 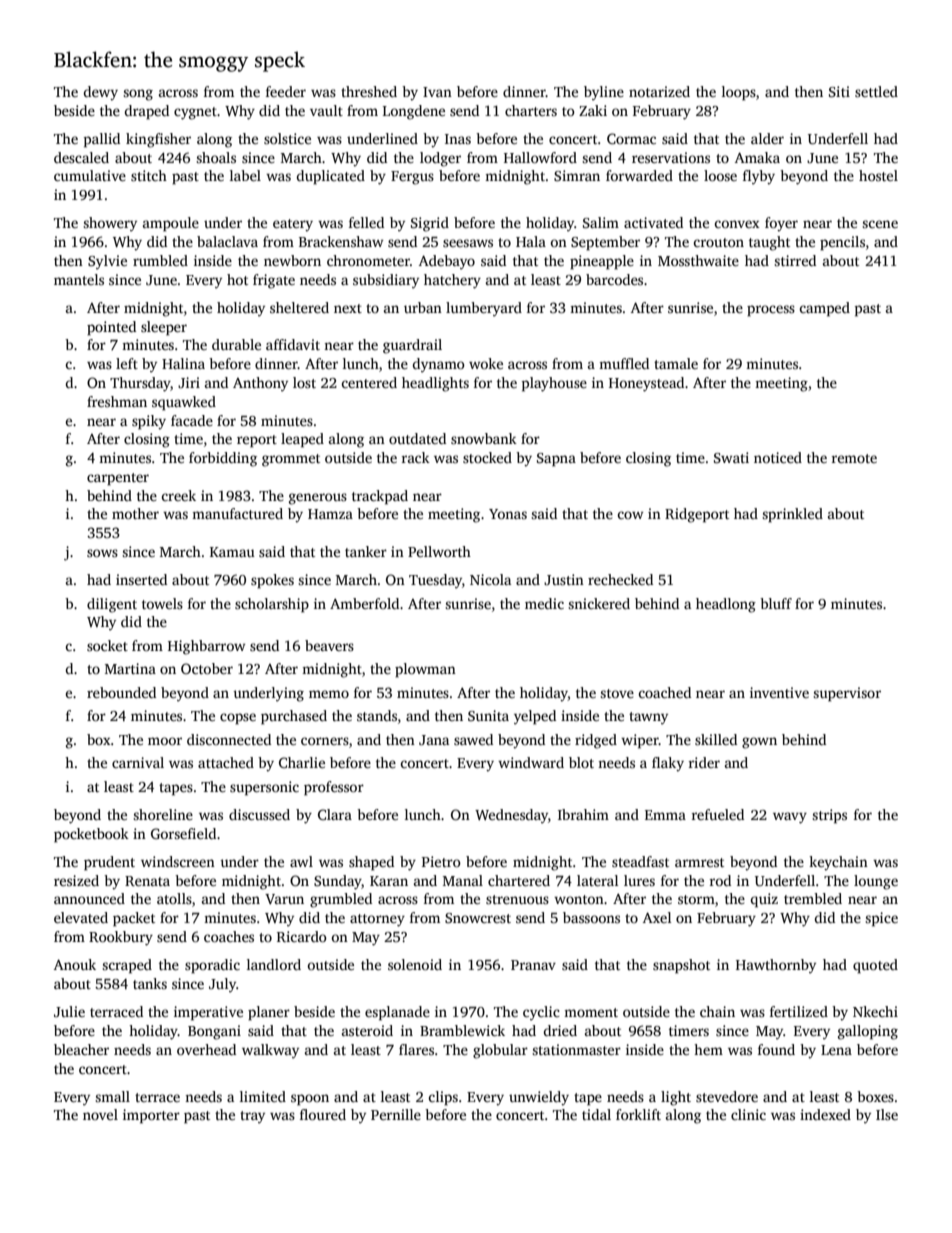 What do you see at coordinates (739, 93) in the document?
I see `loops` at bounding box center [739, 93].
